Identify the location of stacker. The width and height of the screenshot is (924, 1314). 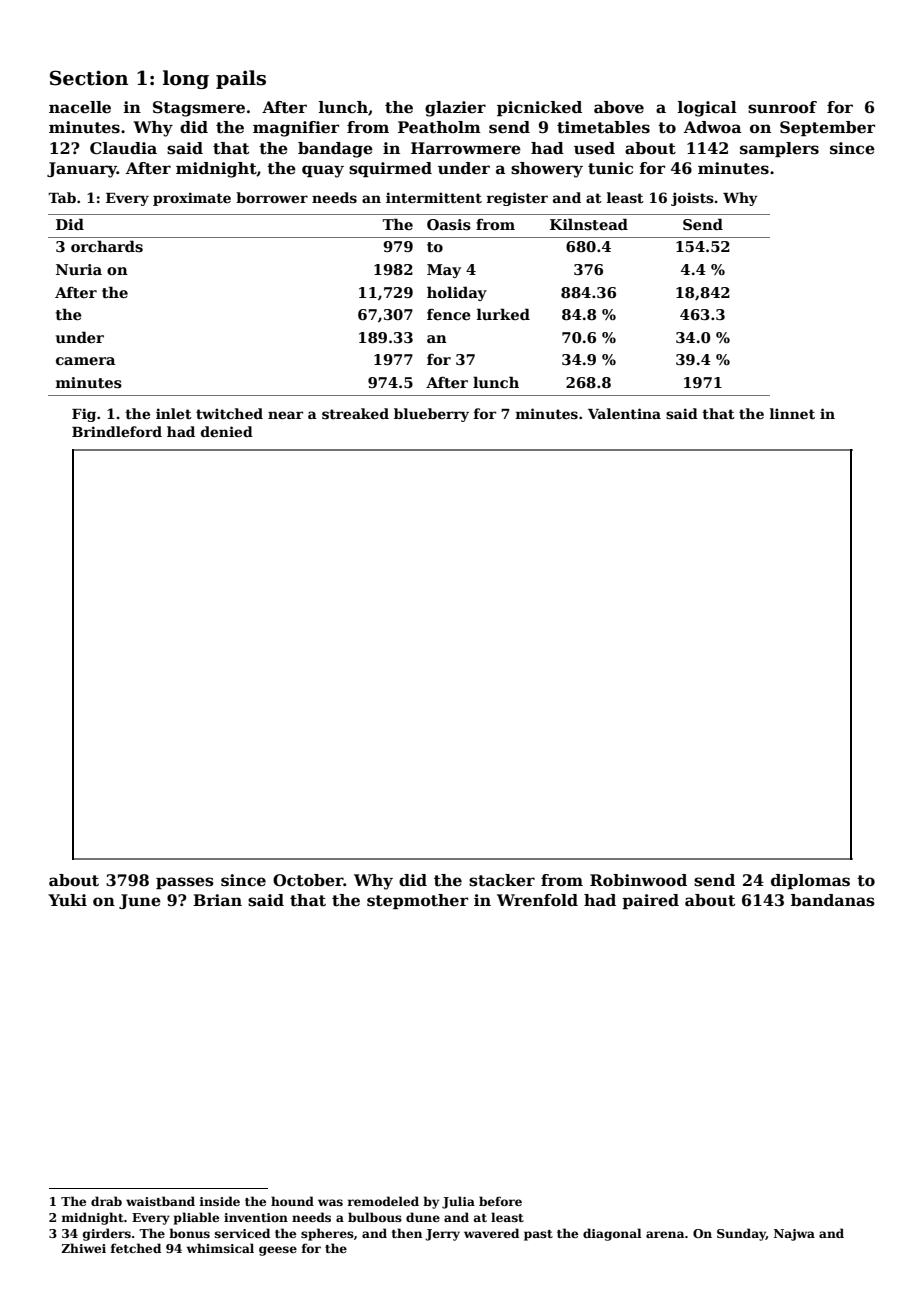
(502, 880).
